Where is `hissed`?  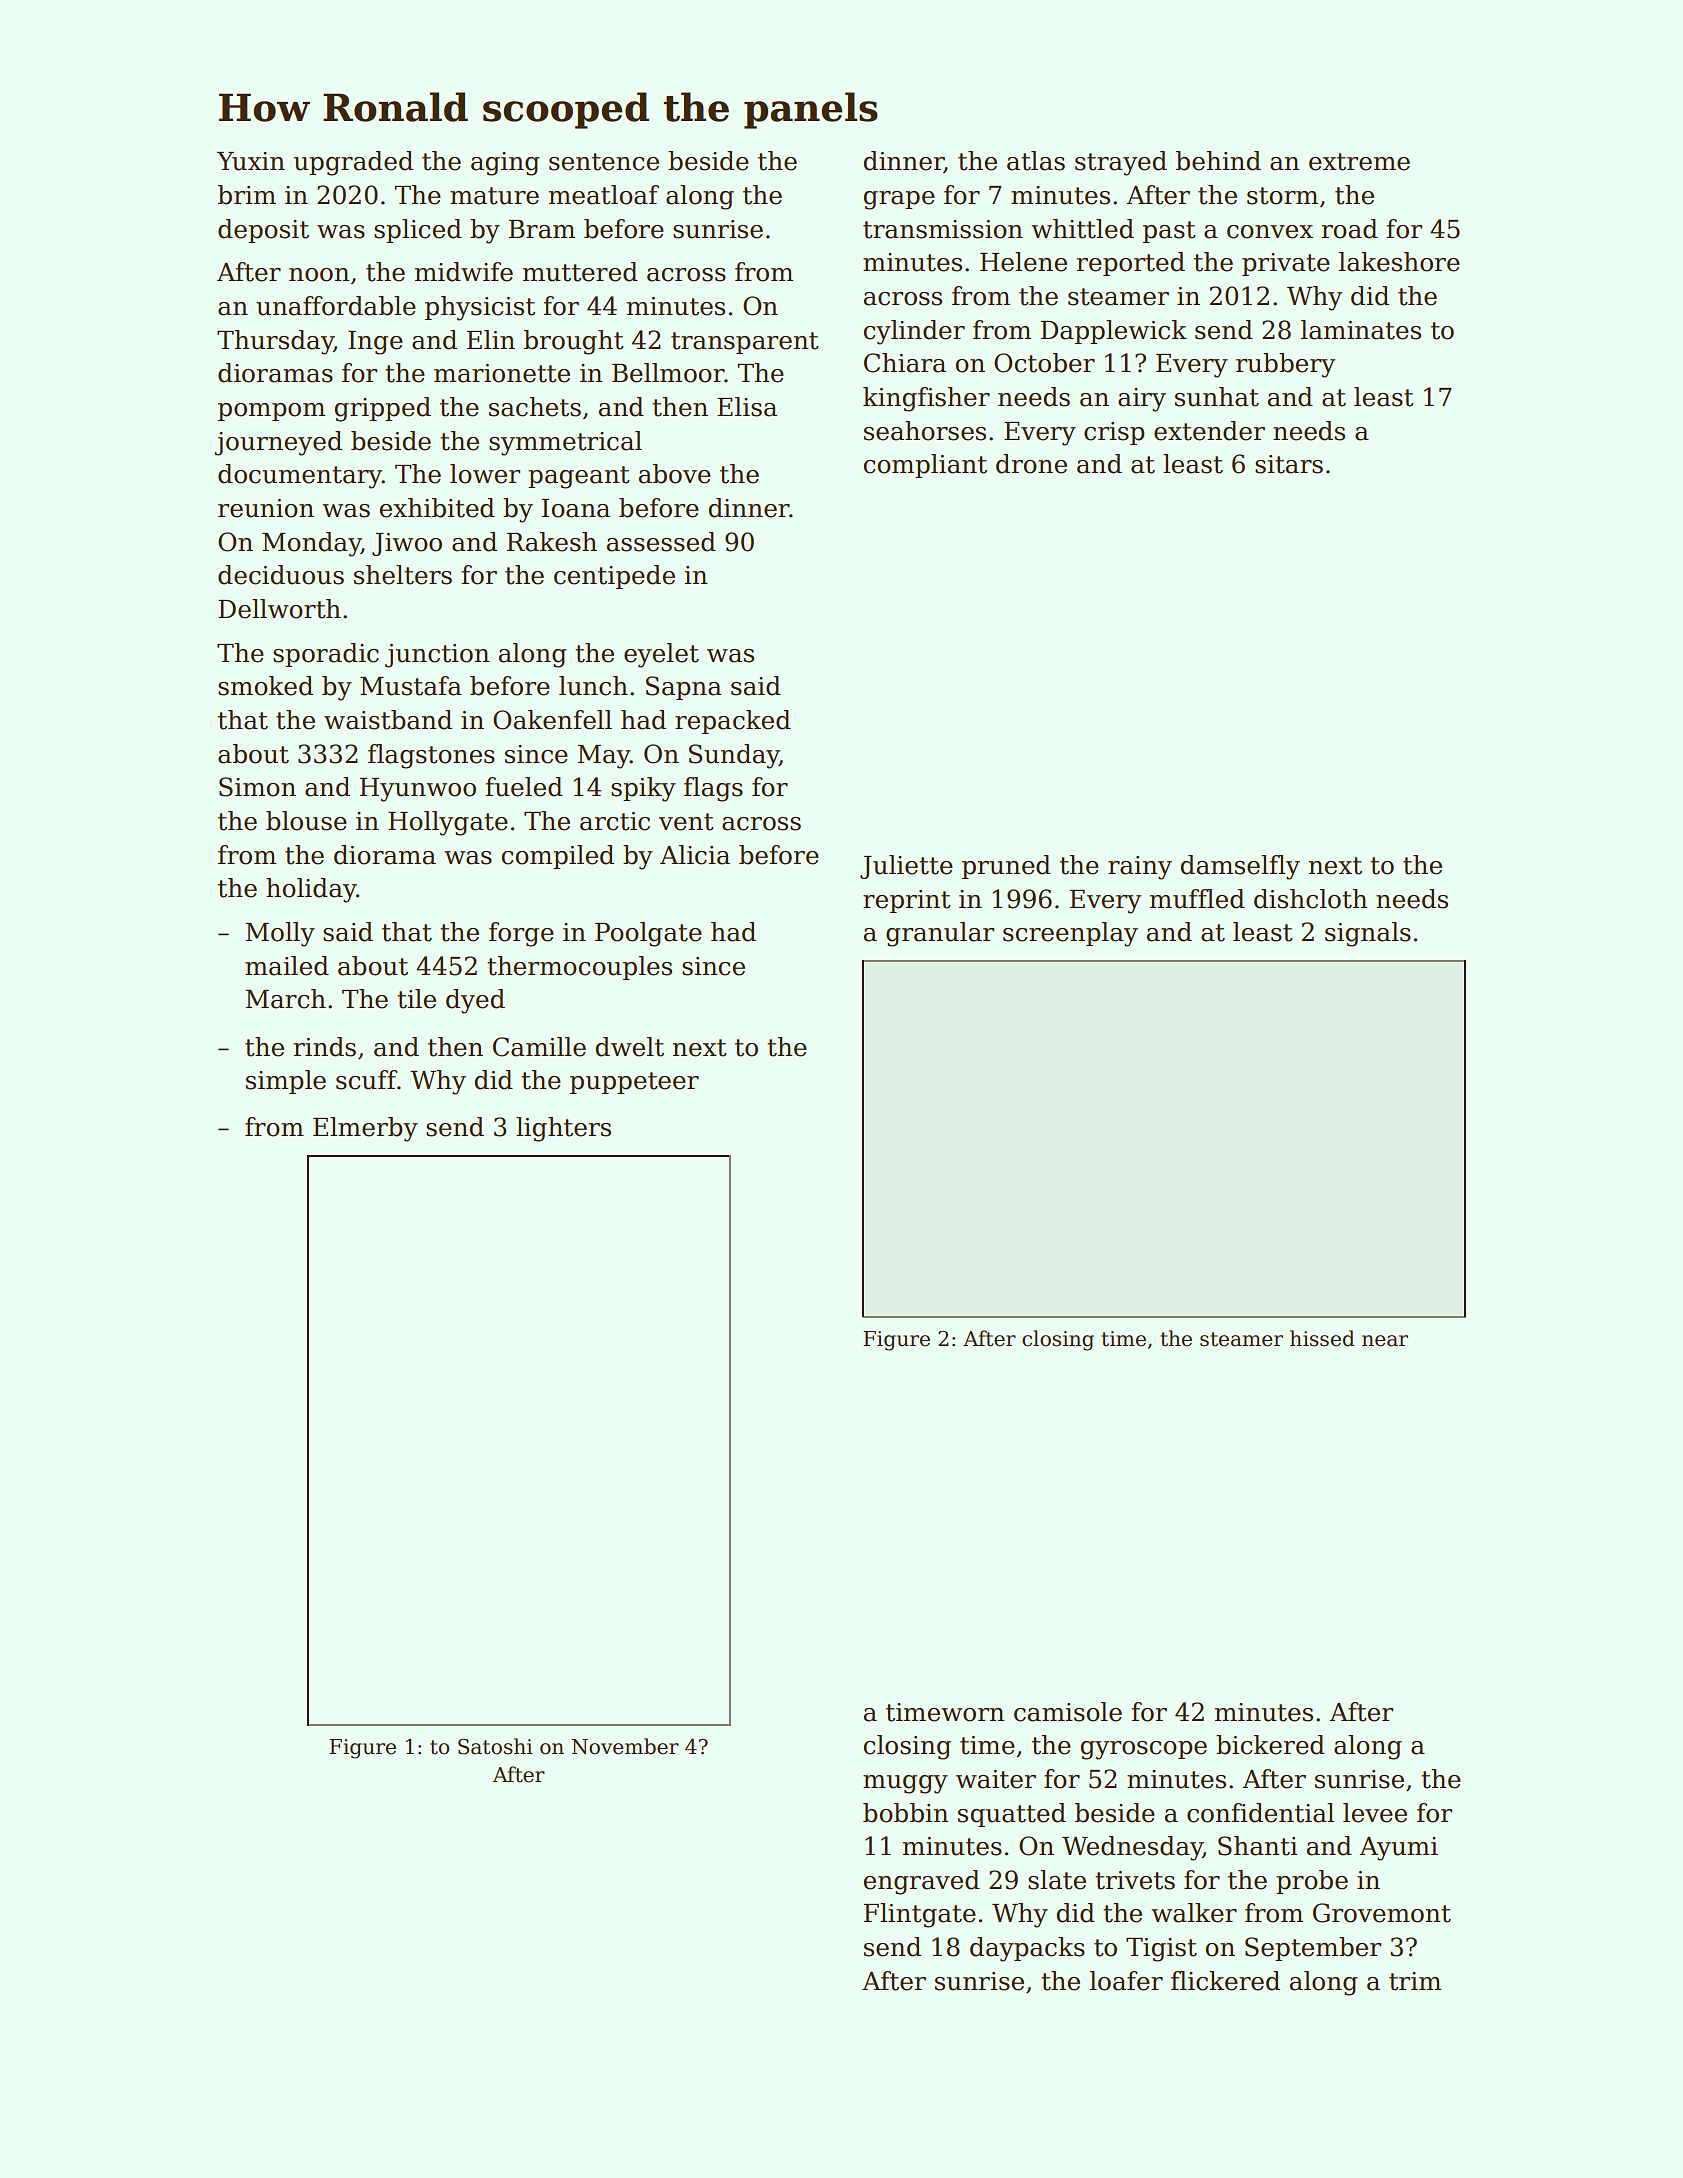 hissed is located at coordinates (1322, 1338).
